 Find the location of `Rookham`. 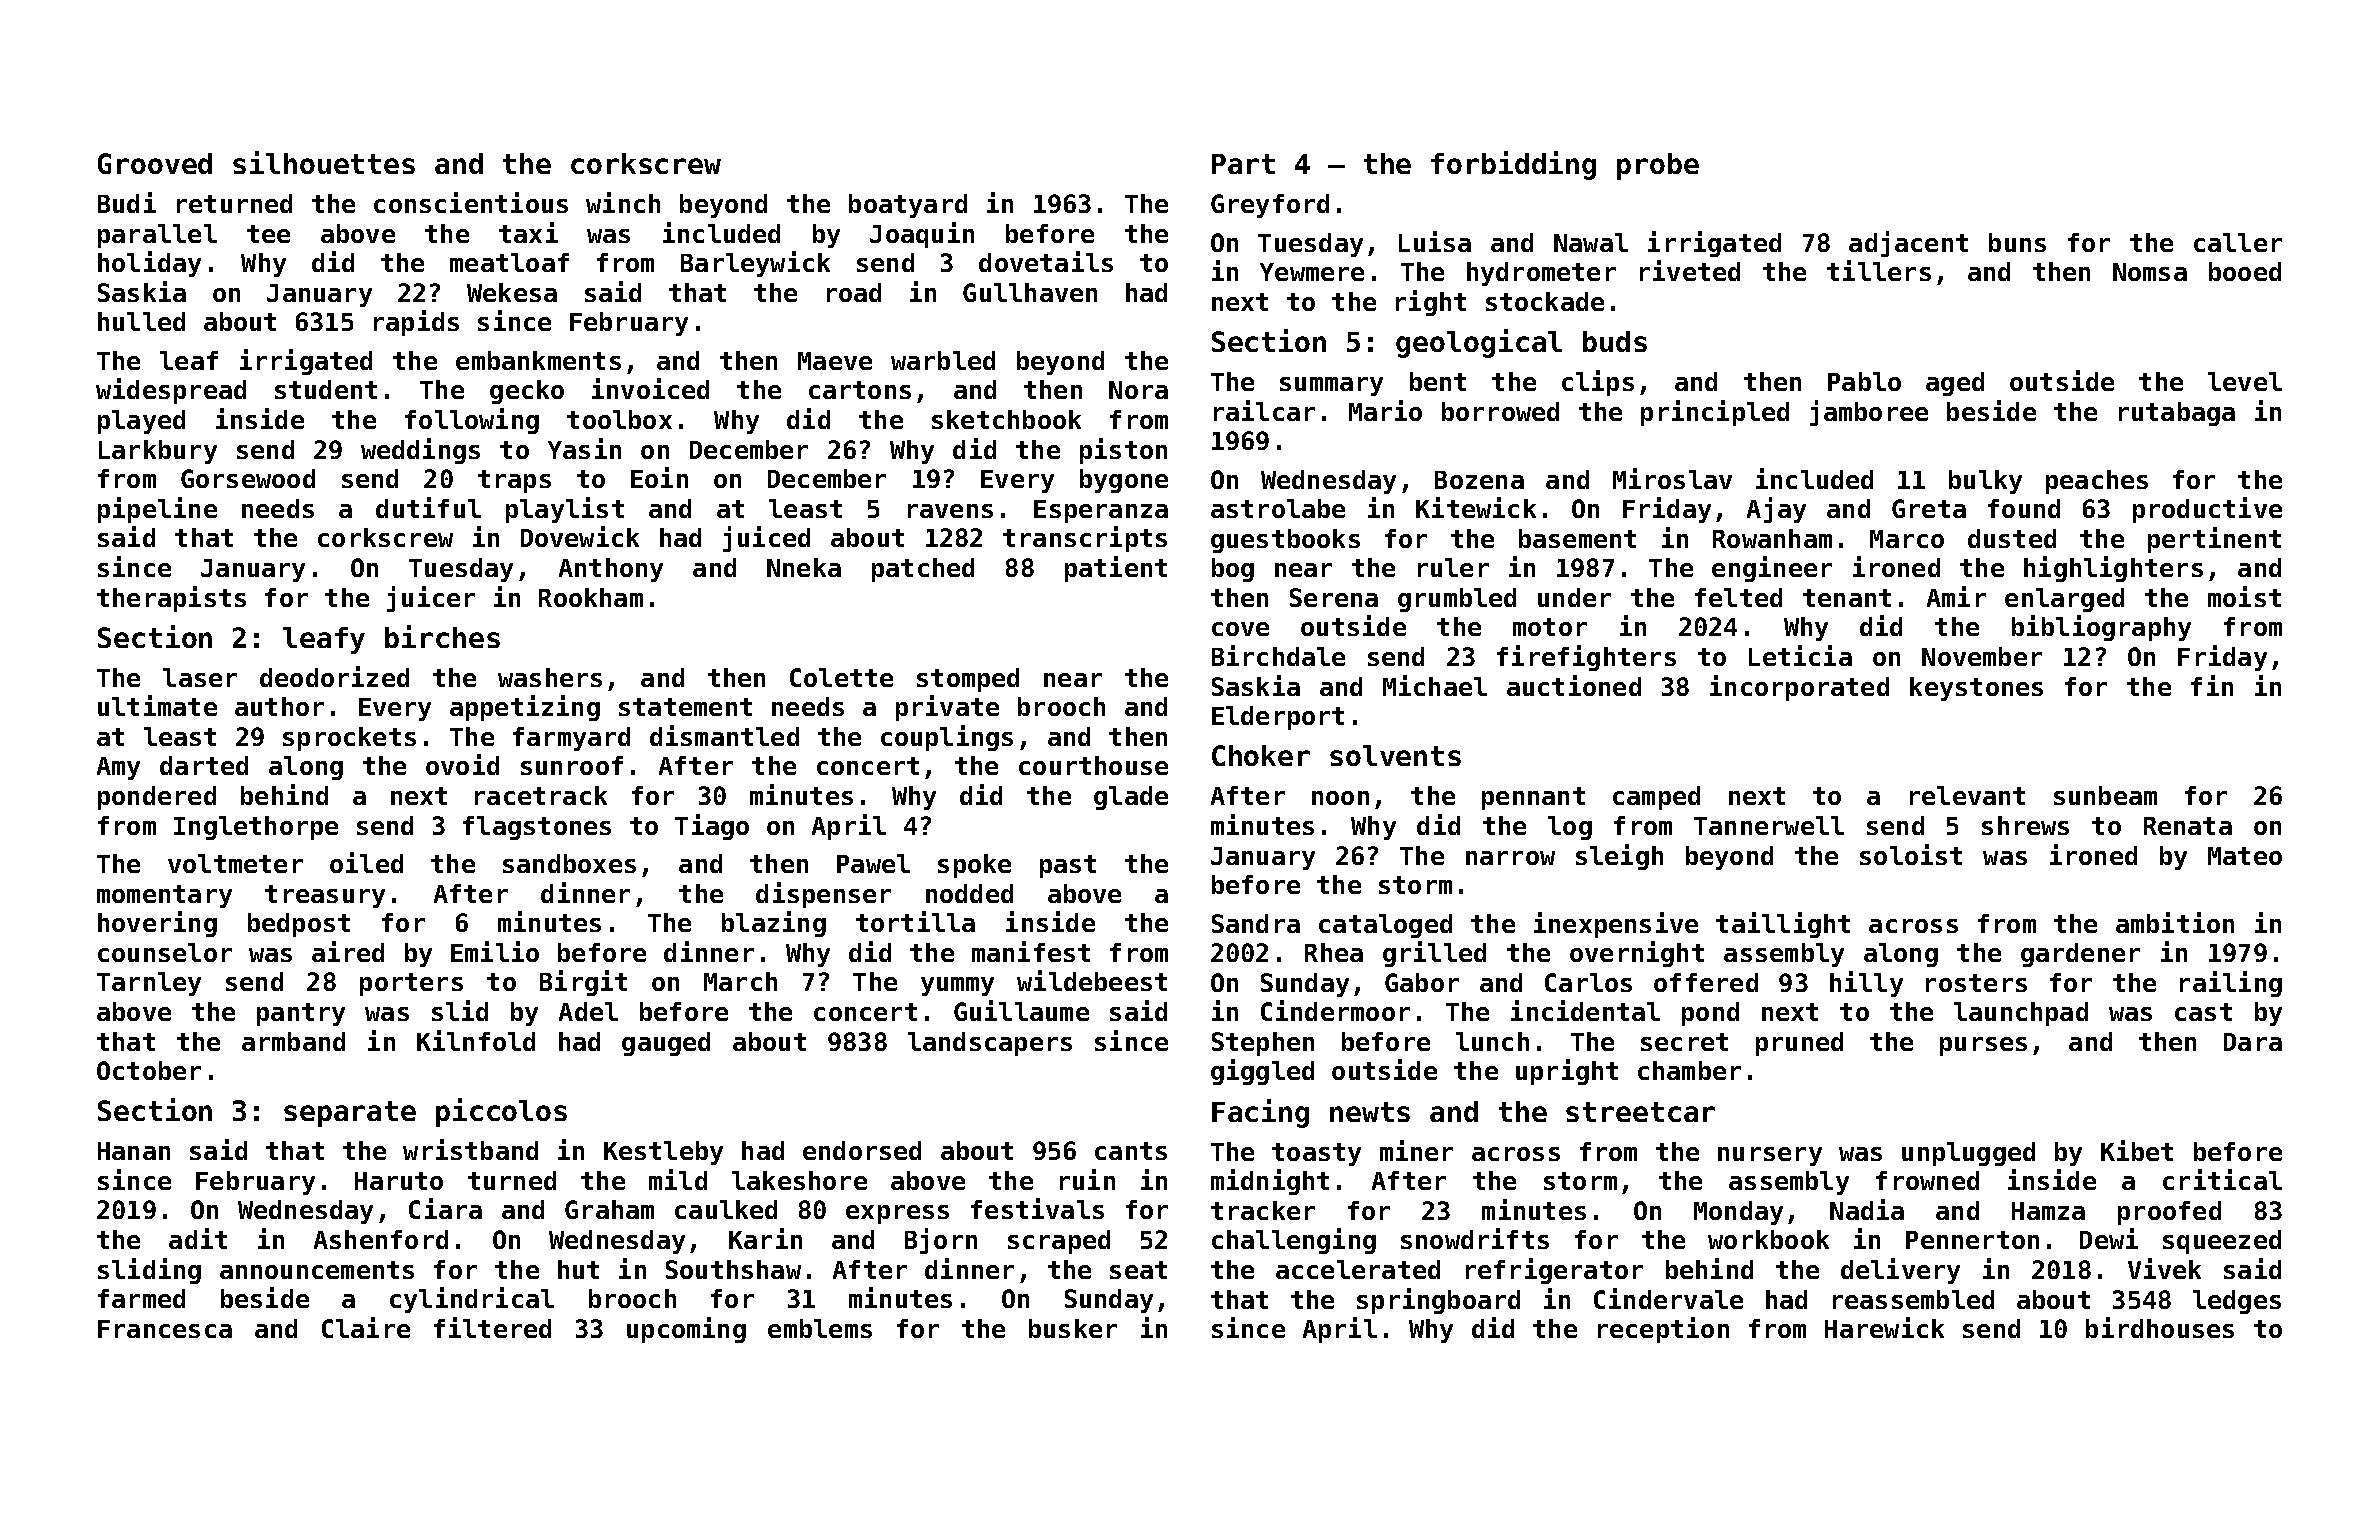

Rookham is located at coordinates (591, 597).
